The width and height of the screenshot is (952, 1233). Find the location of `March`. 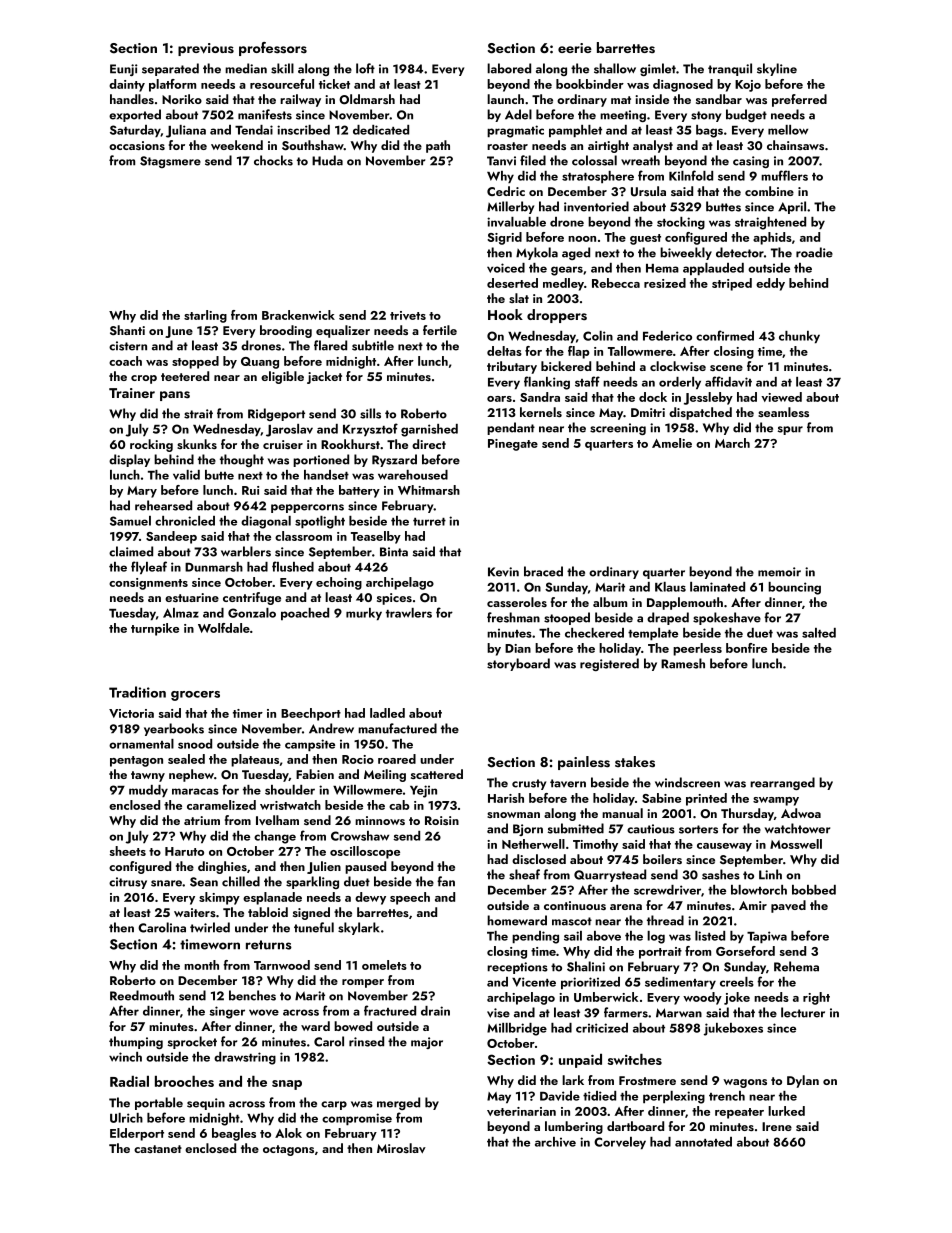

March is located at coordinates (732, 443).
